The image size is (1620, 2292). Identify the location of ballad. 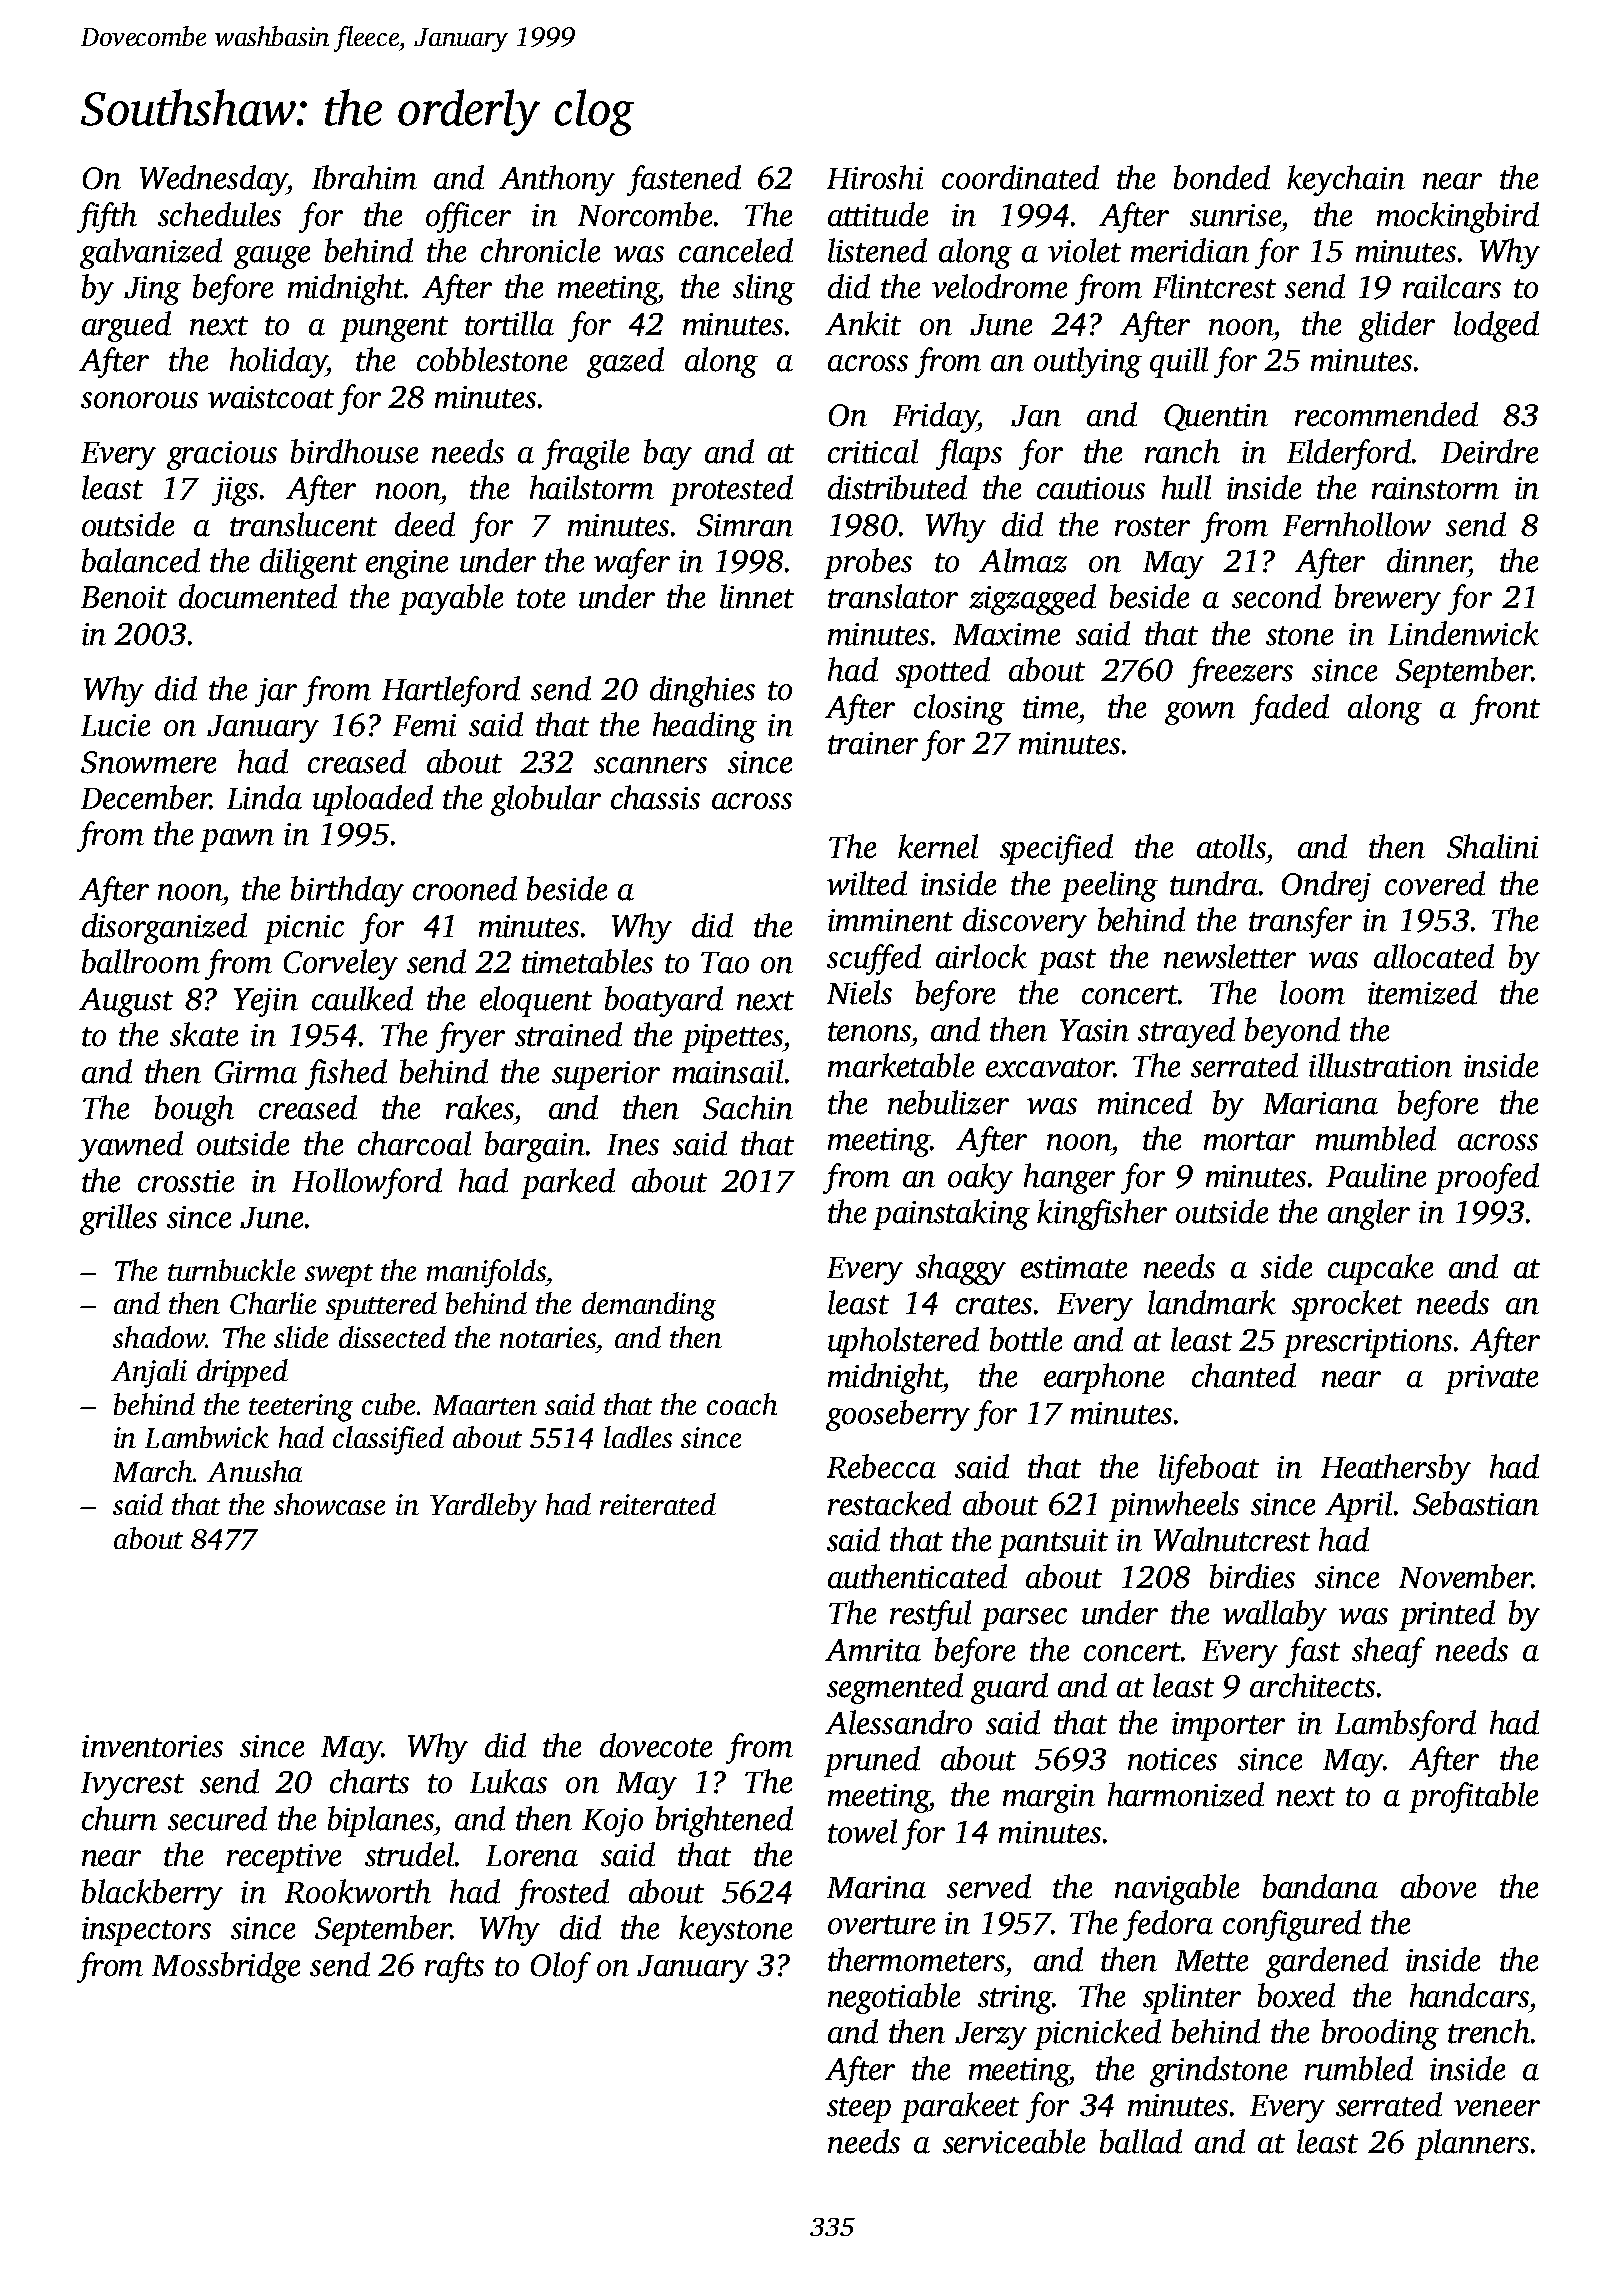
(1141, 2141).
